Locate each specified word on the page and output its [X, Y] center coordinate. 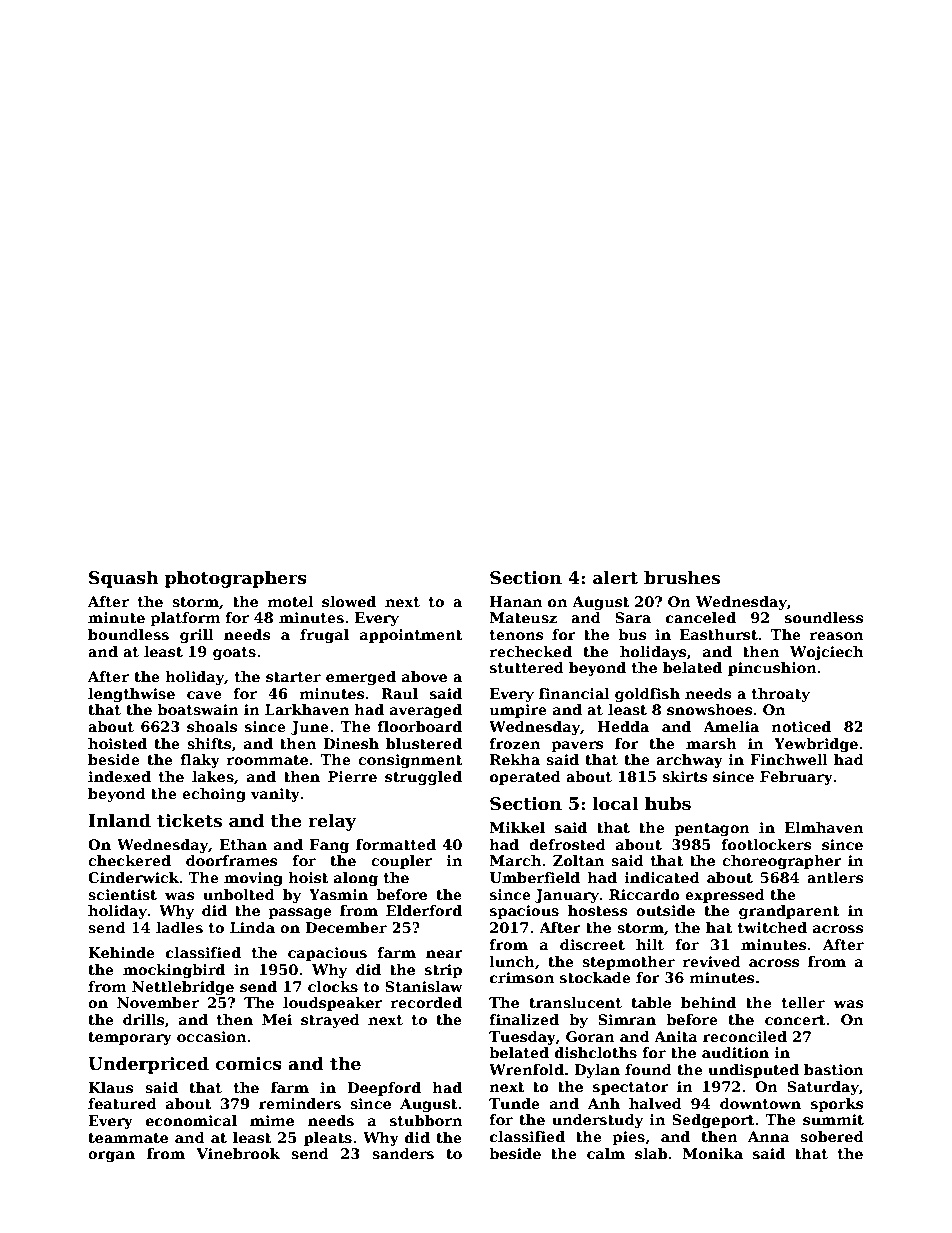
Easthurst [719, 634]
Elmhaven [824, 827]
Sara [633, 617]
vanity [275, 795]
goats [234, 653]
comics [248, 1064]
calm [606, 1153]
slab [651, 1153]
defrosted [567, 844]
